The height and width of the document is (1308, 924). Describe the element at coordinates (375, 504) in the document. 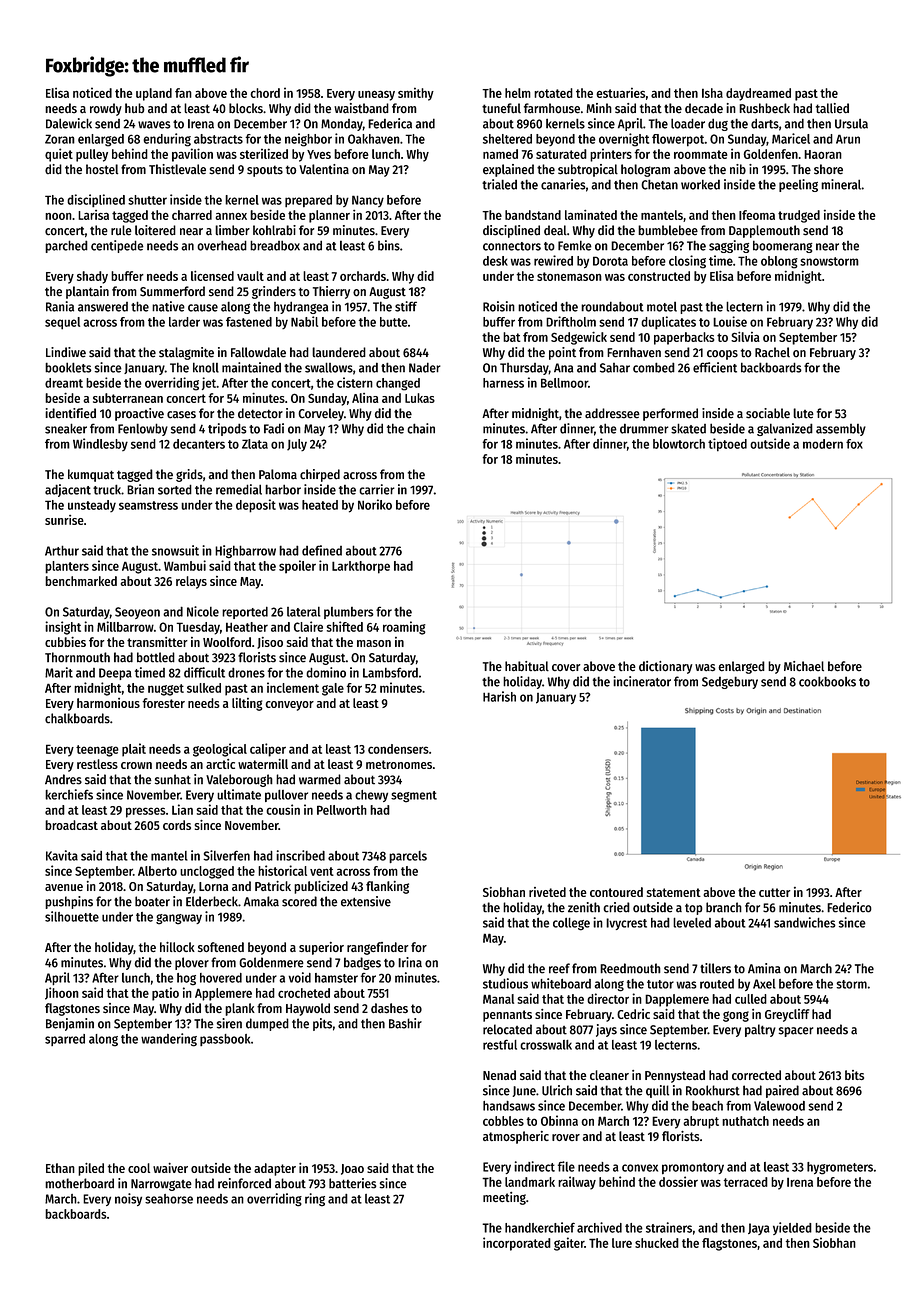

I see `Noriko` at that location.
